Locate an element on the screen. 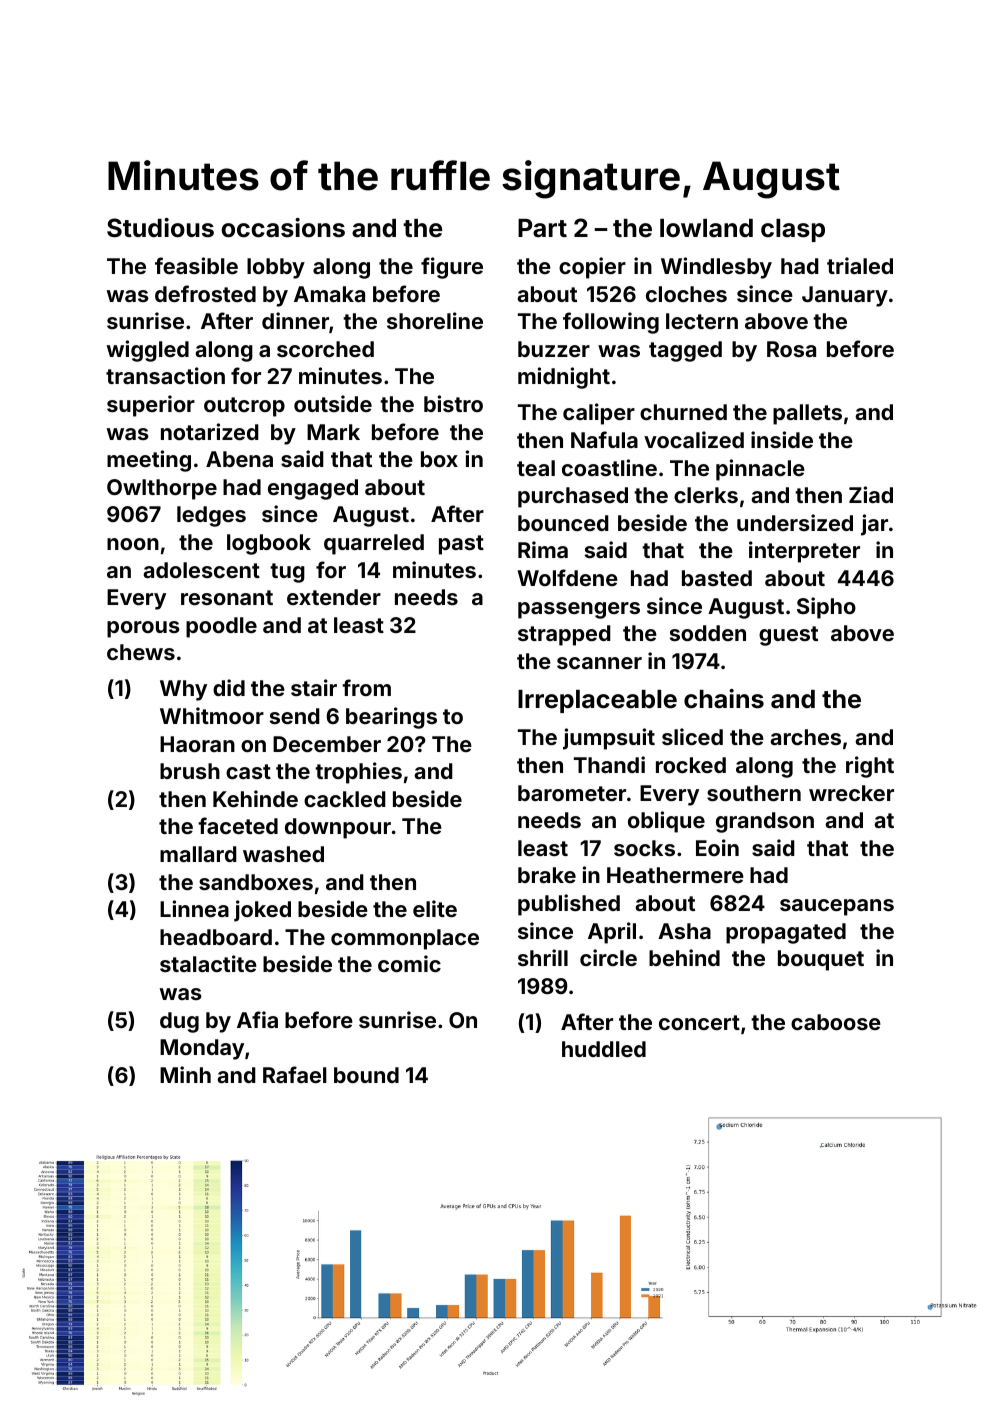 Image resolution: width=1001 pixels, height=1422 pixels. Kehinde is located at coordinates (255, 798).
